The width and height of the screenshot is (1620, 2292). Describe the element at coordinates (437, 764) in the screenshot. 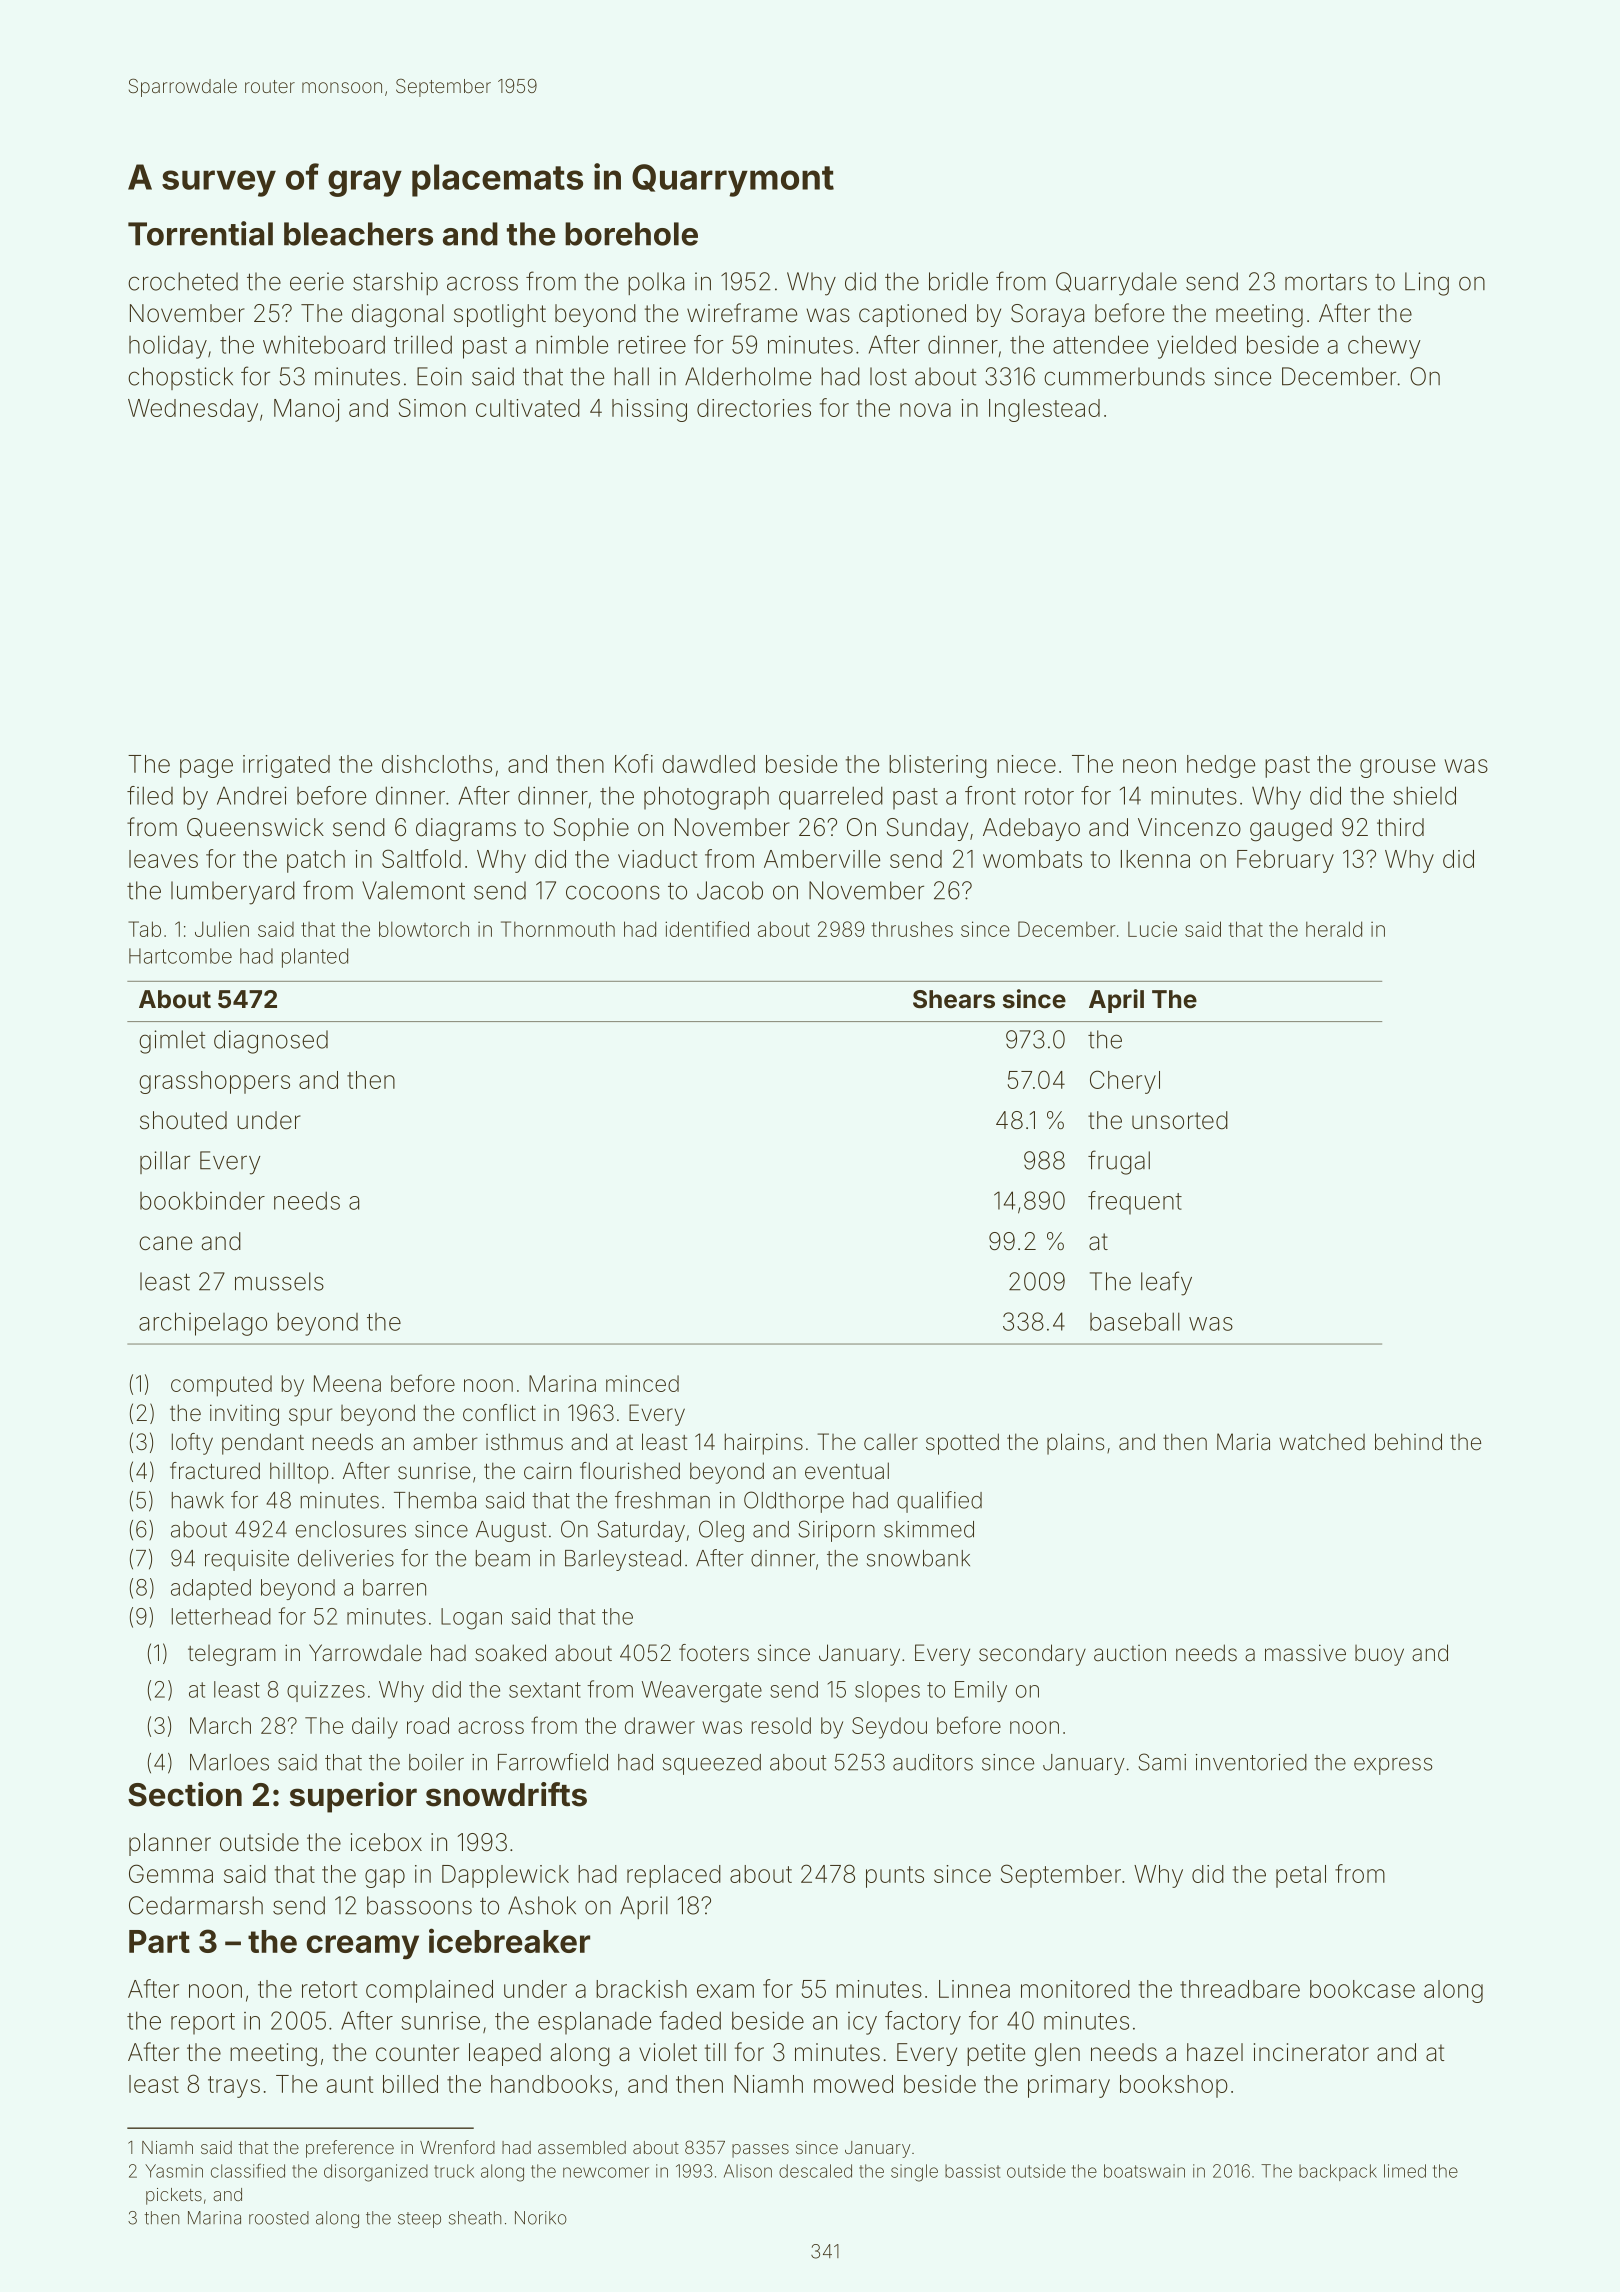

I see `dishcloths` at that location.
